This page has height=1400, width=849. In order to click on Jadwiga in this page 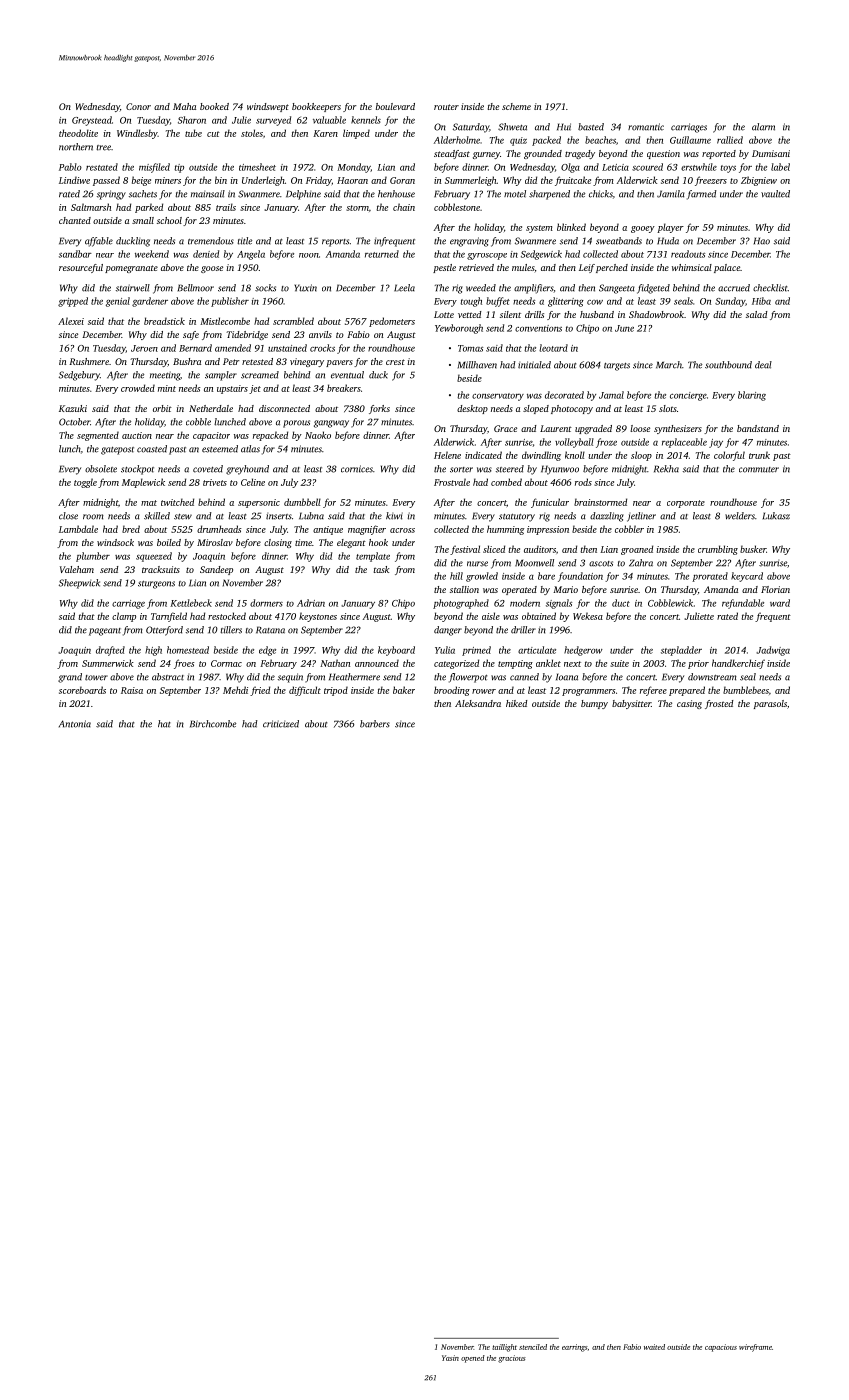, I will do `click(773, 651)`.
